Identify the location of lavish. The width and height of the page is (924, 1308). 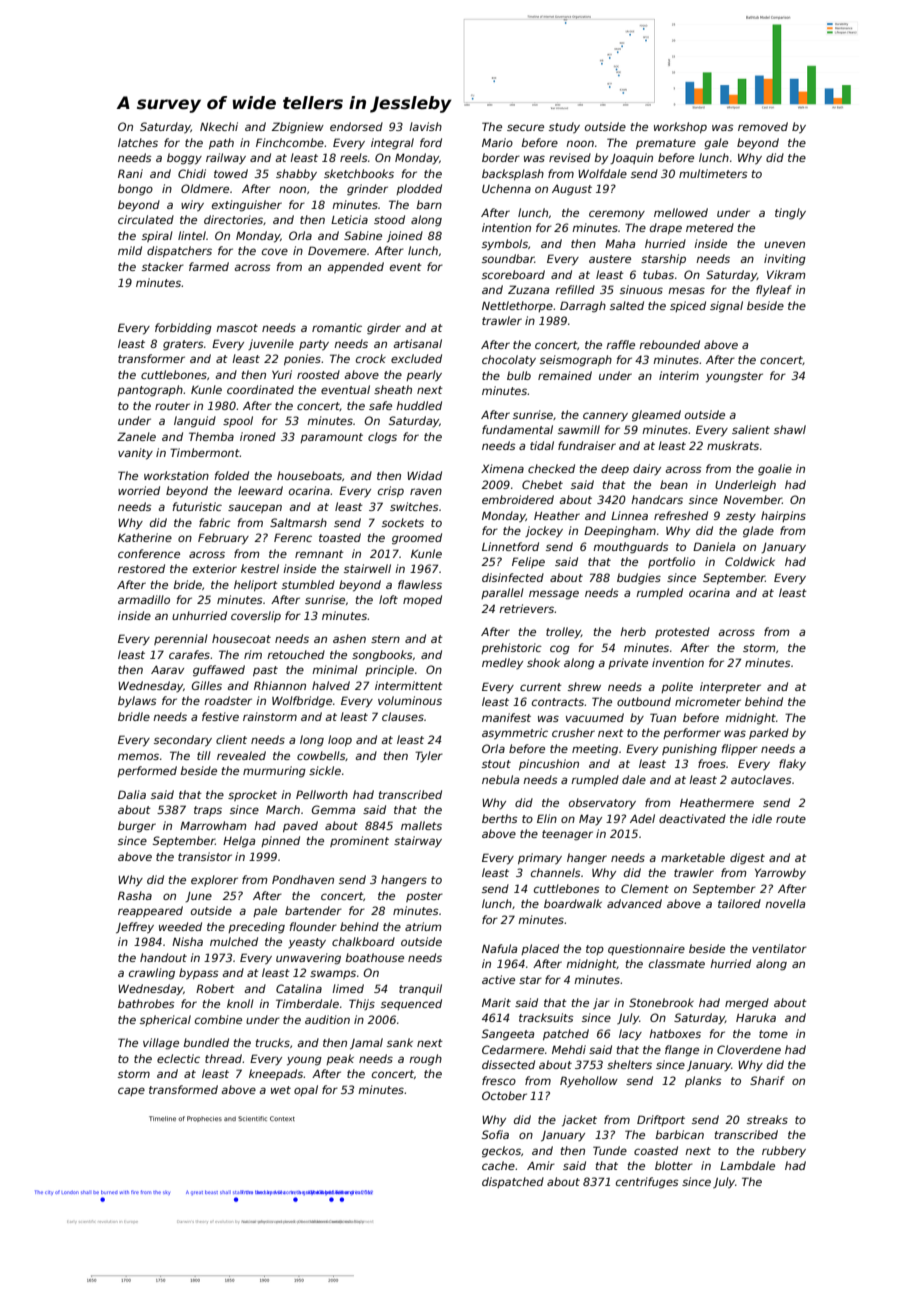
(425, 126).
